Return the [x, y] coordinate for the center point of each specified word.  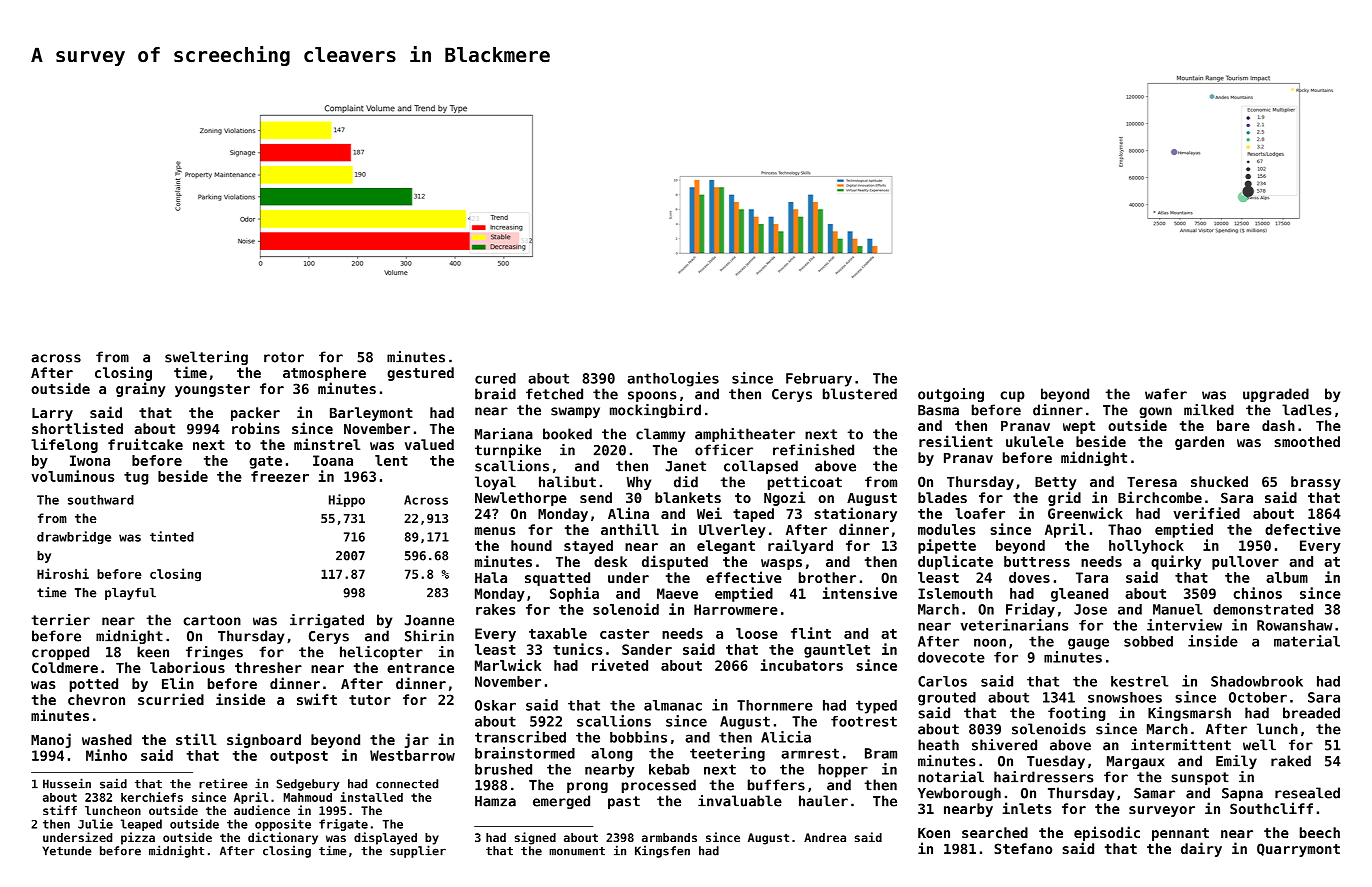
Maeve [677, 593]
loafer [980, 513]
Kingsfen [662, 851]
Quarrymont [1298, 850]
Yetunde [67, 851]
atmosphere [324, 374]
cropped [60, 653]
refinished [813, 450]
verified [1206, 513]
